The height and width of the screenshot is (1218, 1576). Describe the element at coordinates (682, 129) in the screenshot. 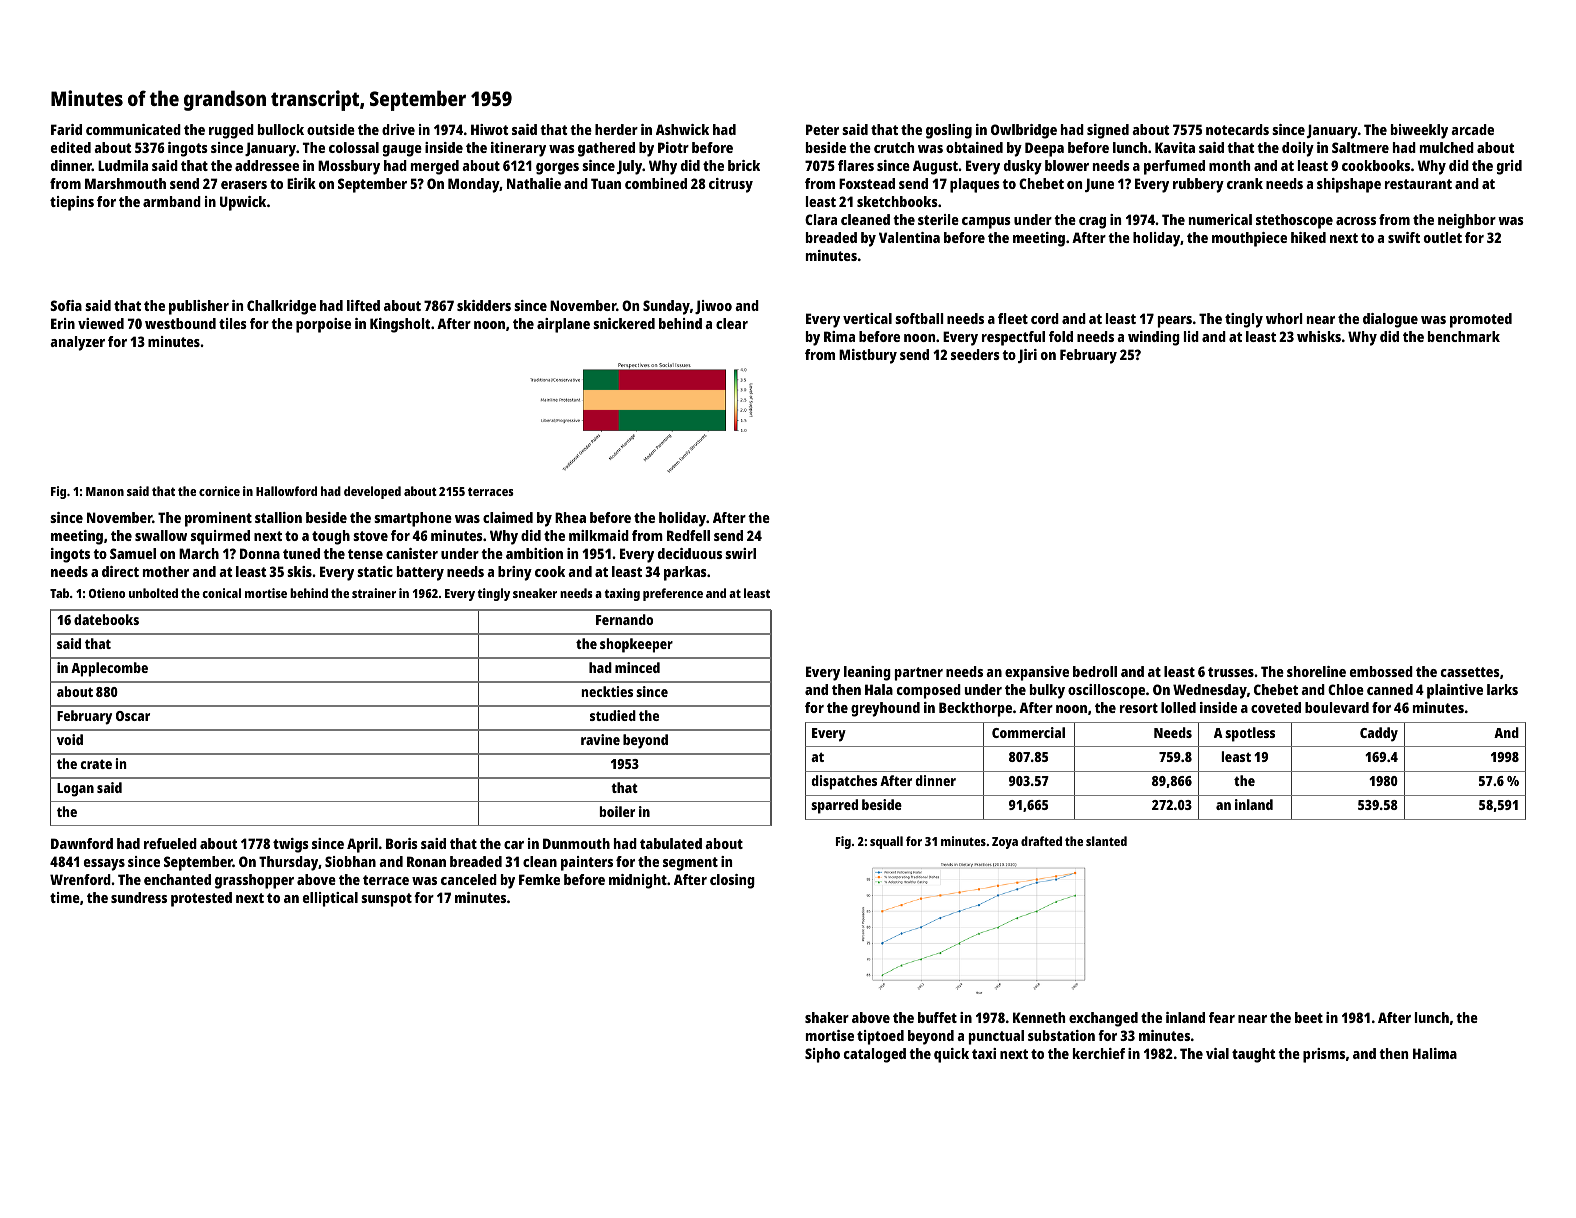

I see `Ashwick` at that location.
